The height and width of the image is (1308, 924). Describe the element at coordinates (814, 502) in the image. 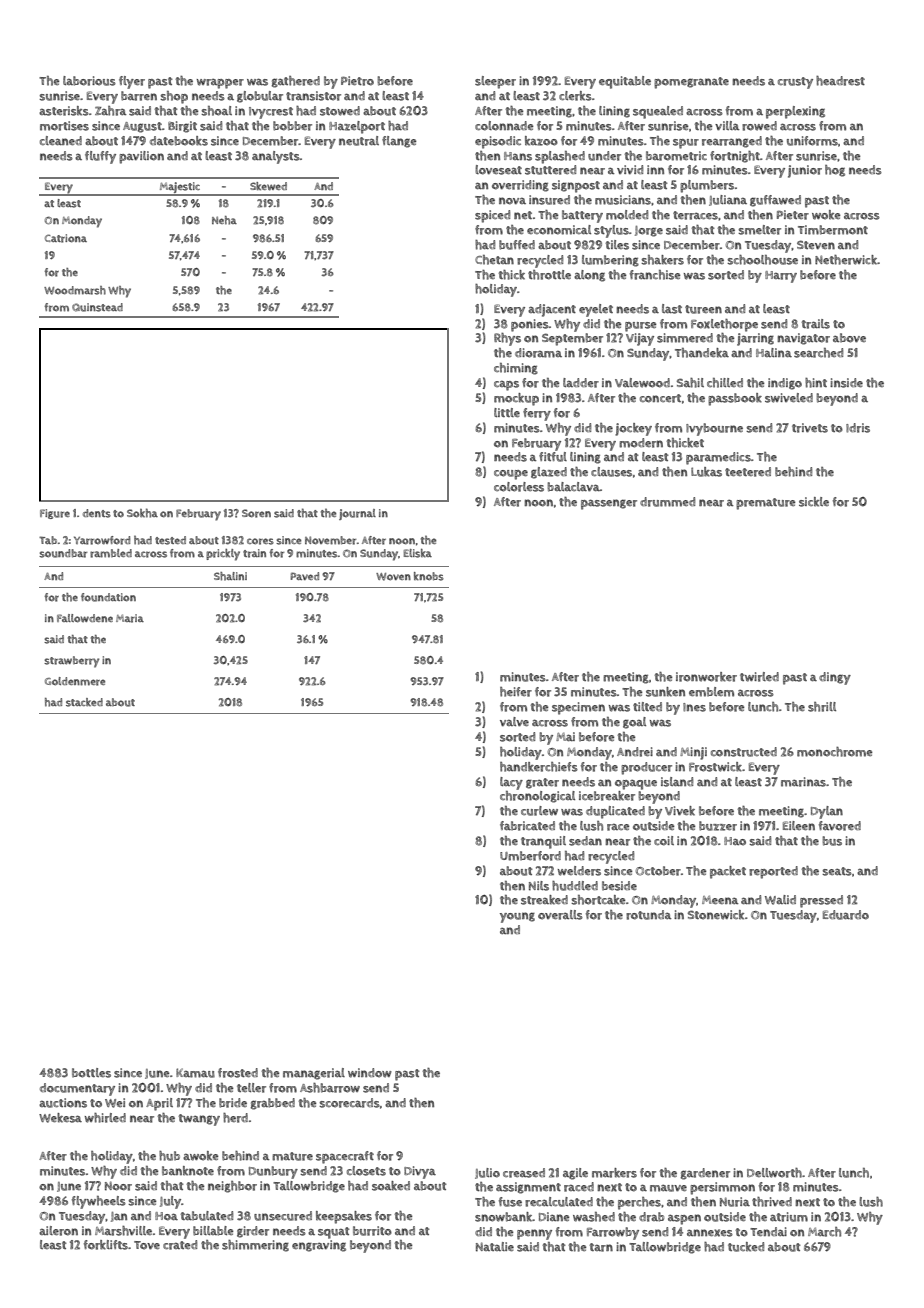

I see `sickle` at that location.
